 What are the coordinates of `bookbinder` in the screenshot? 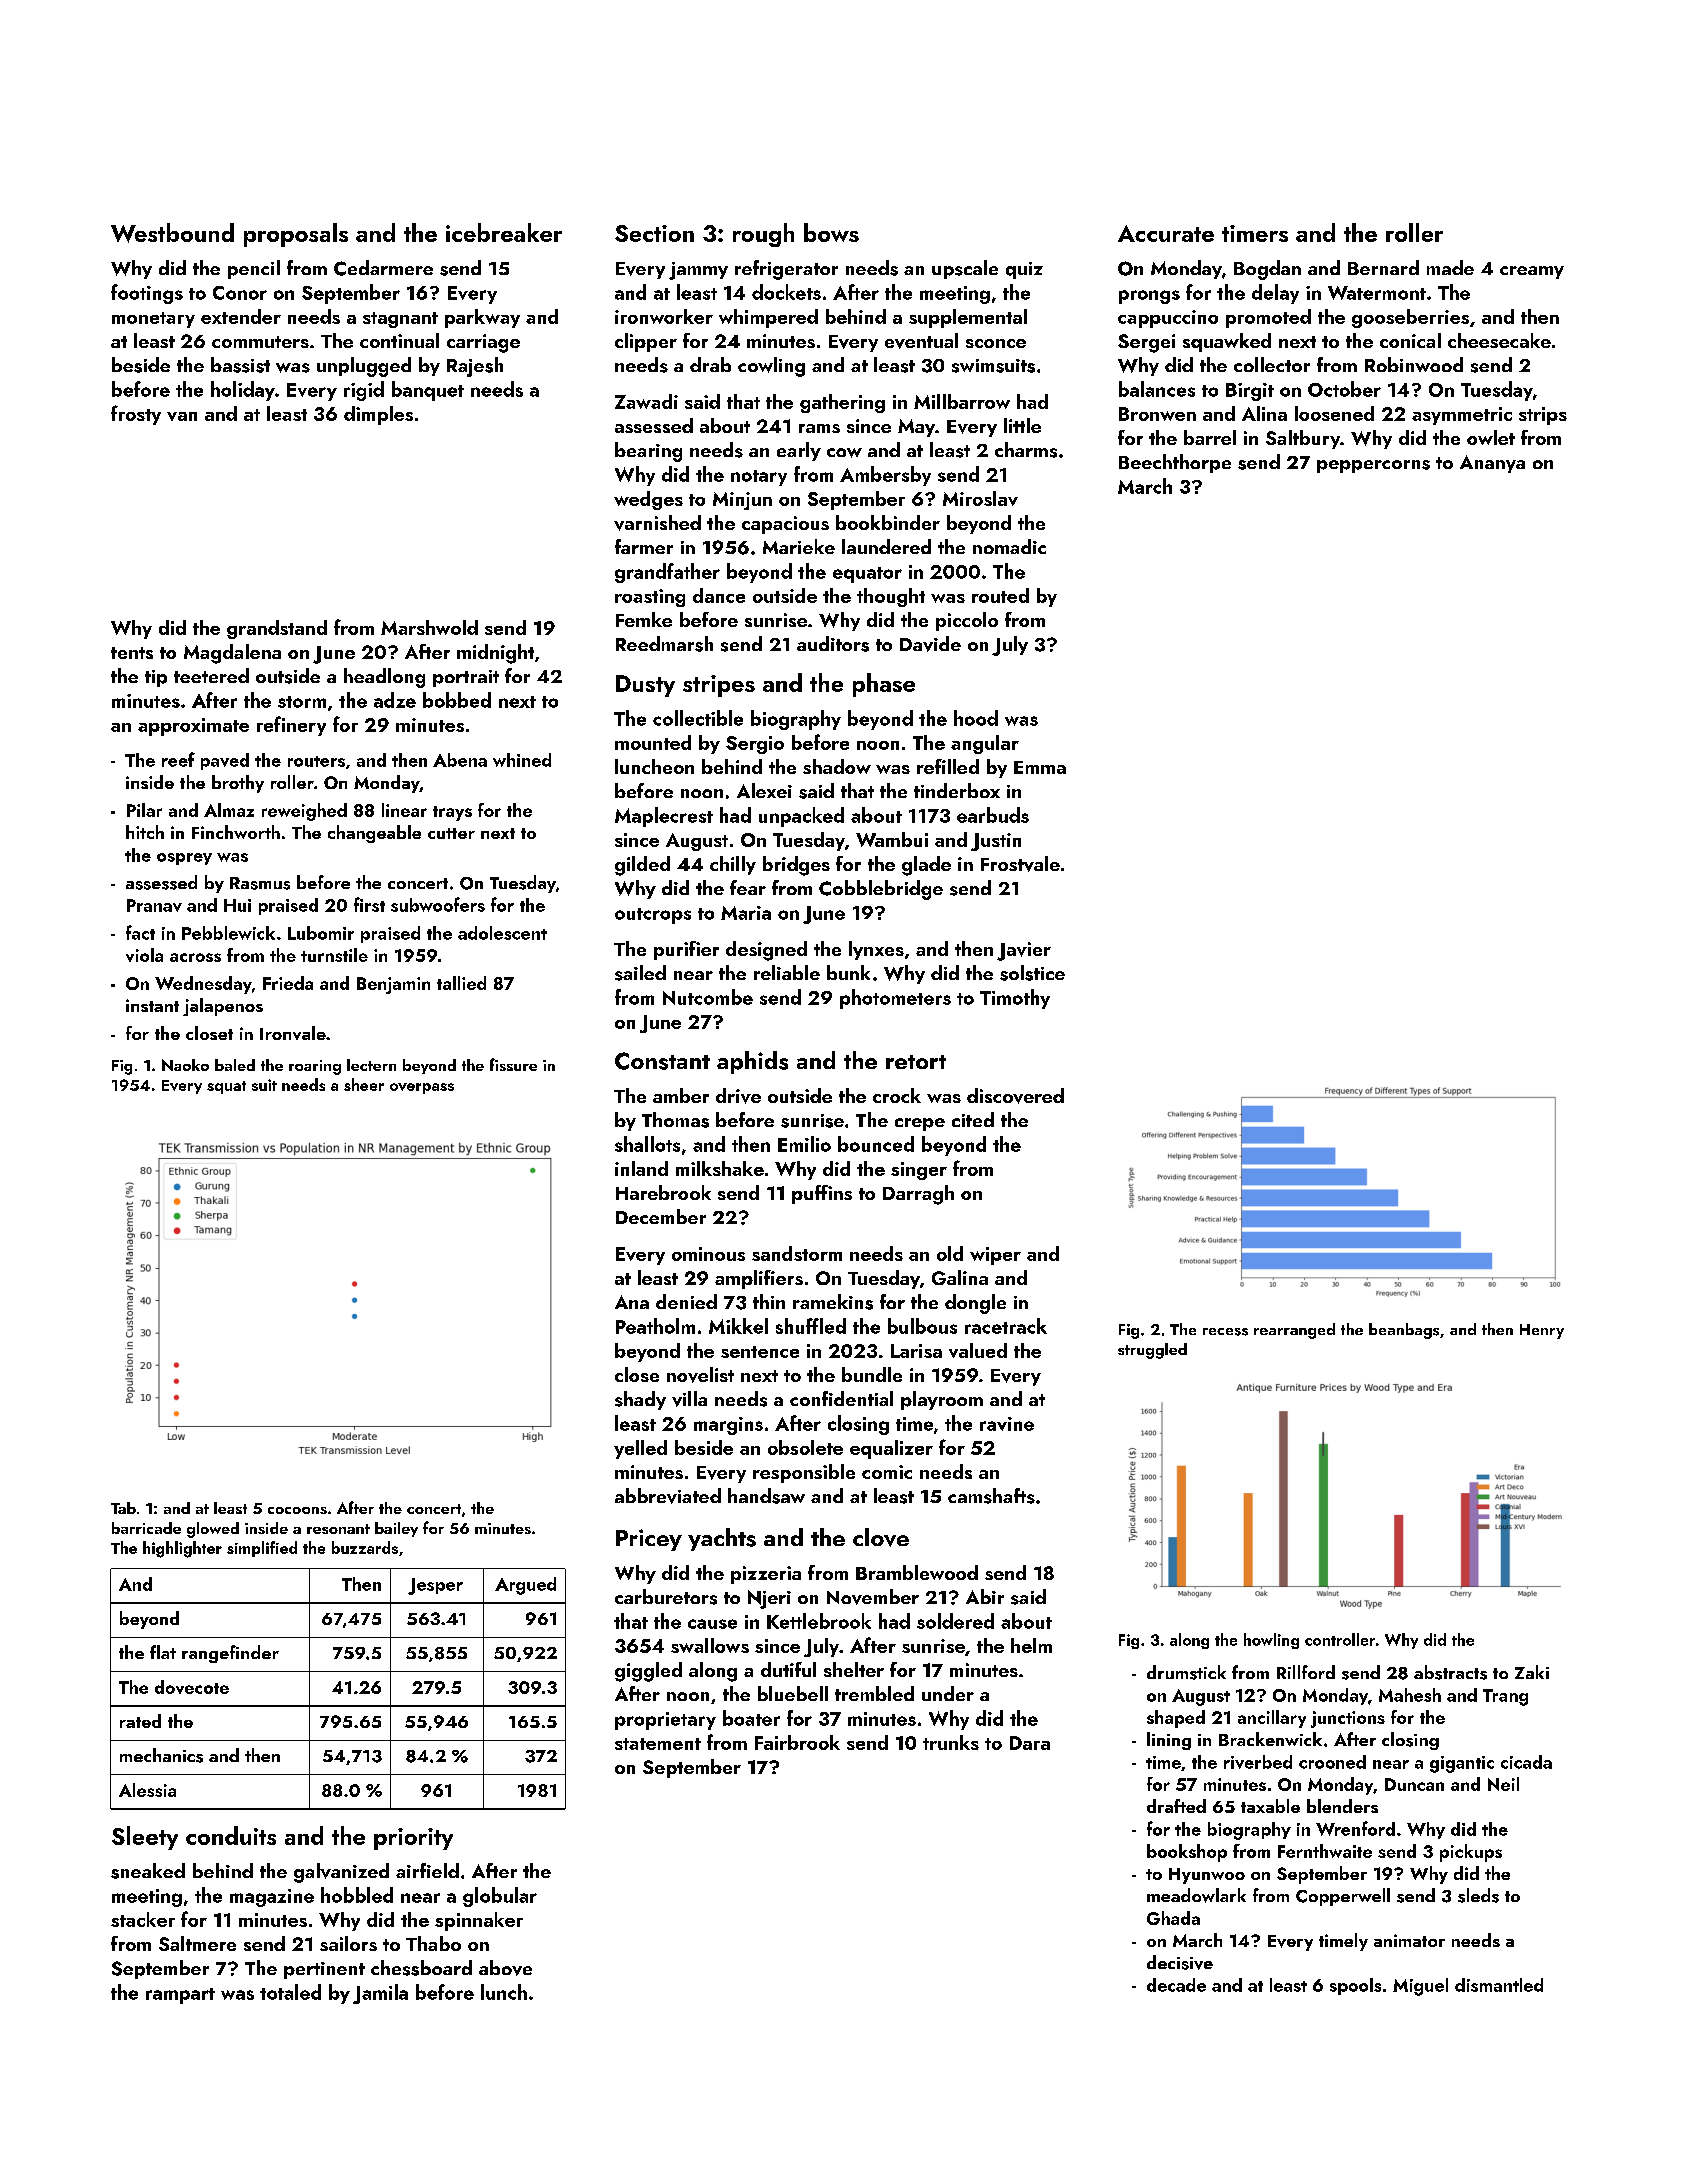 It's located at (888, 522).
